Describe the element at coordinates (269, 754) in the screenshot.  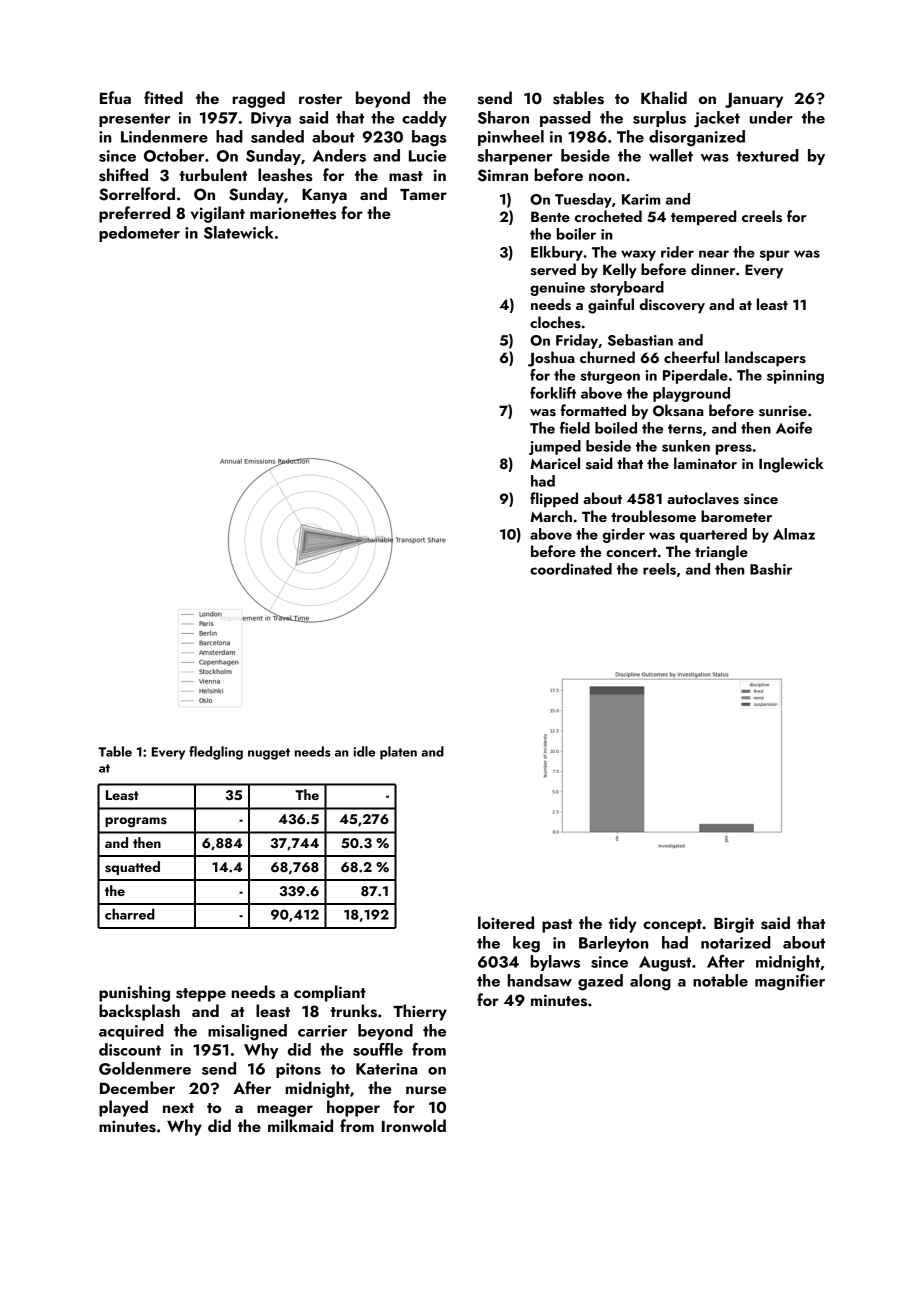
I see `nugget` at that location.
